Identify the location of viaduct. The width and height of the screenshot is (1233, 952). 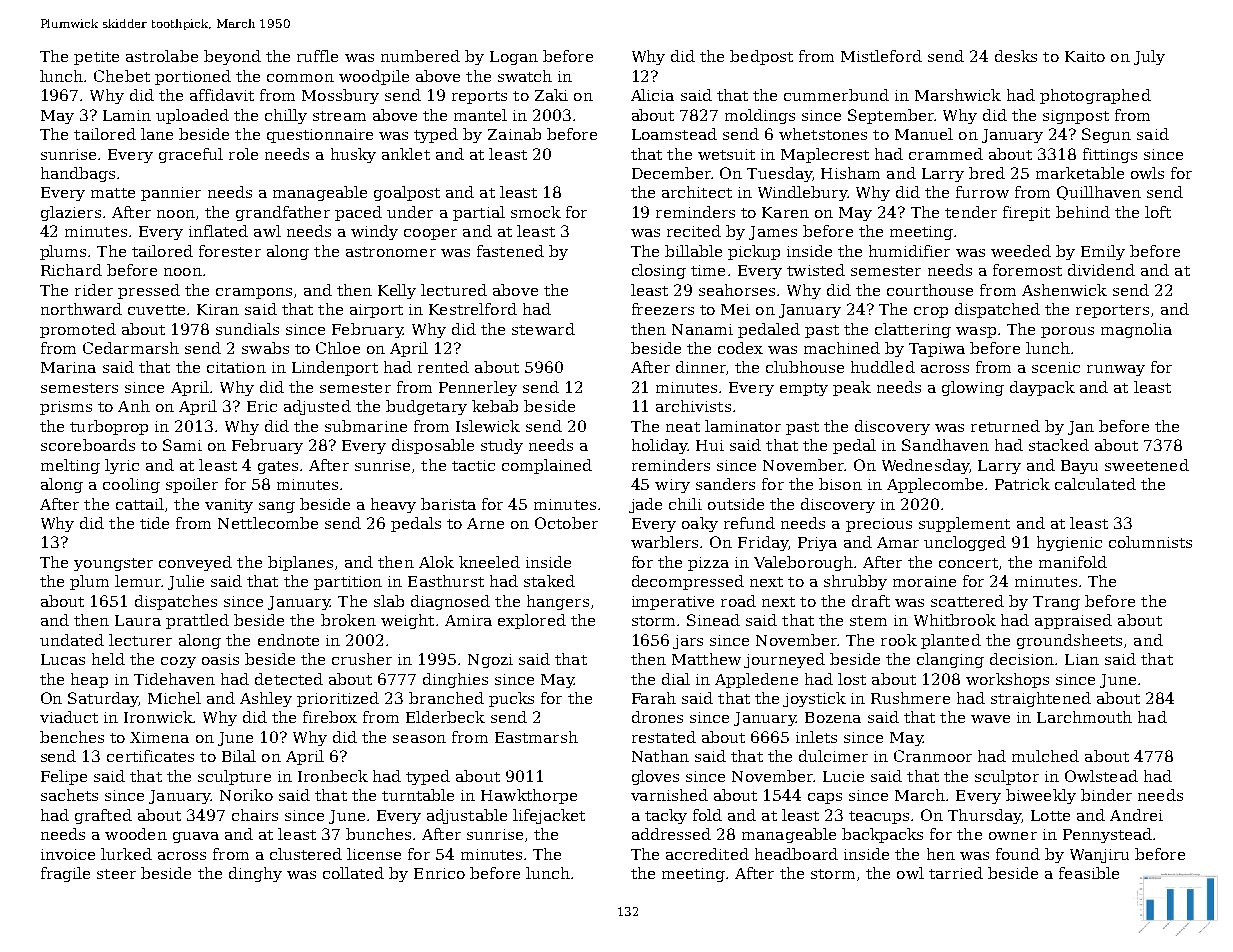
(69, 717).
